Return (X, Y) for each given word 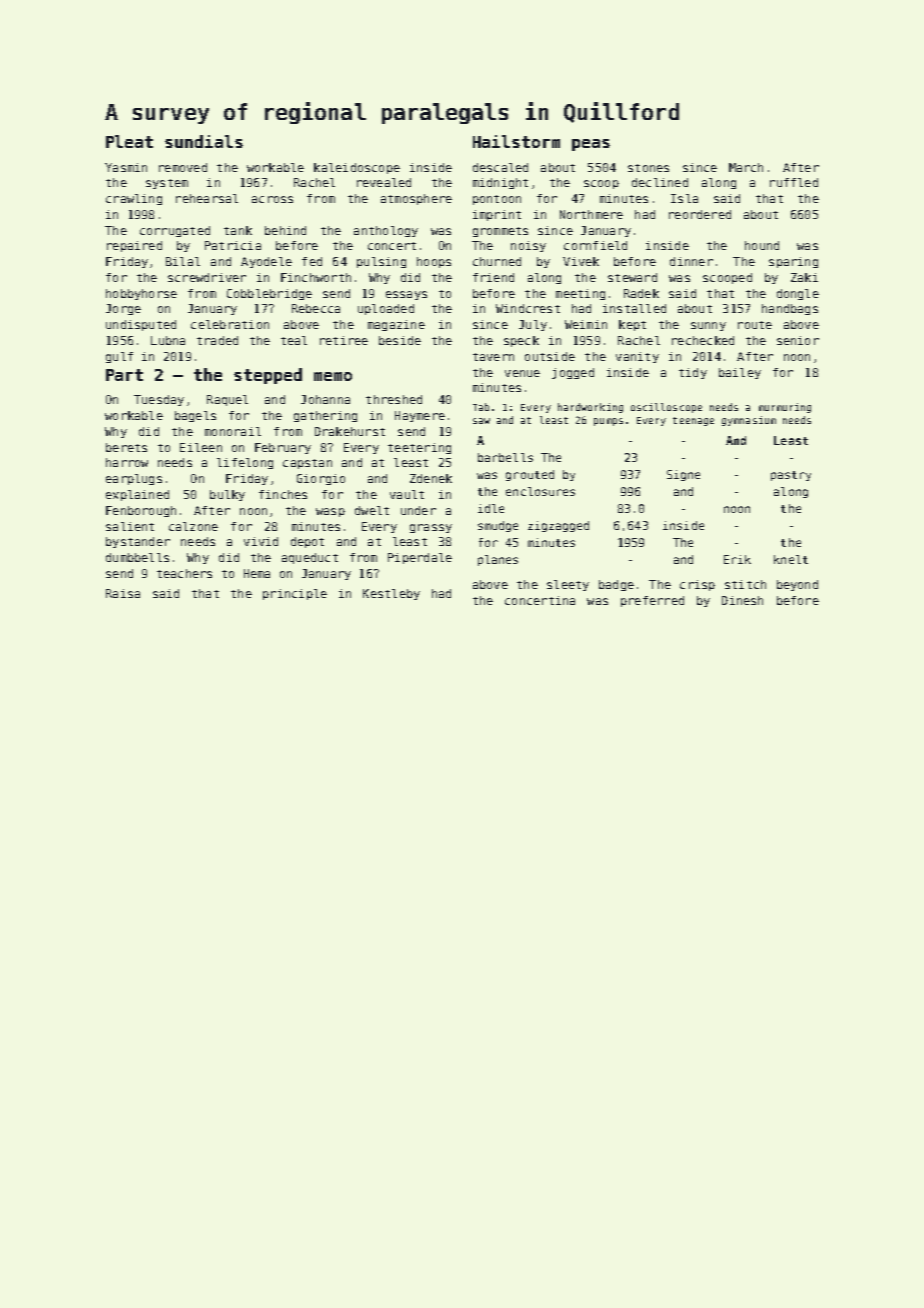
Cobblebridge (269, 294)
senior (798, 340)
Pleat (129, 141)
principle (295, 594)
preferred (652, 601)
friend (493, 277)
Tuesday (159, 400)
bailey (740, 373)
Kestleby (391, 594)
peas (591, 145)
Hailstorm (516, 141)
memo (333, 376)
